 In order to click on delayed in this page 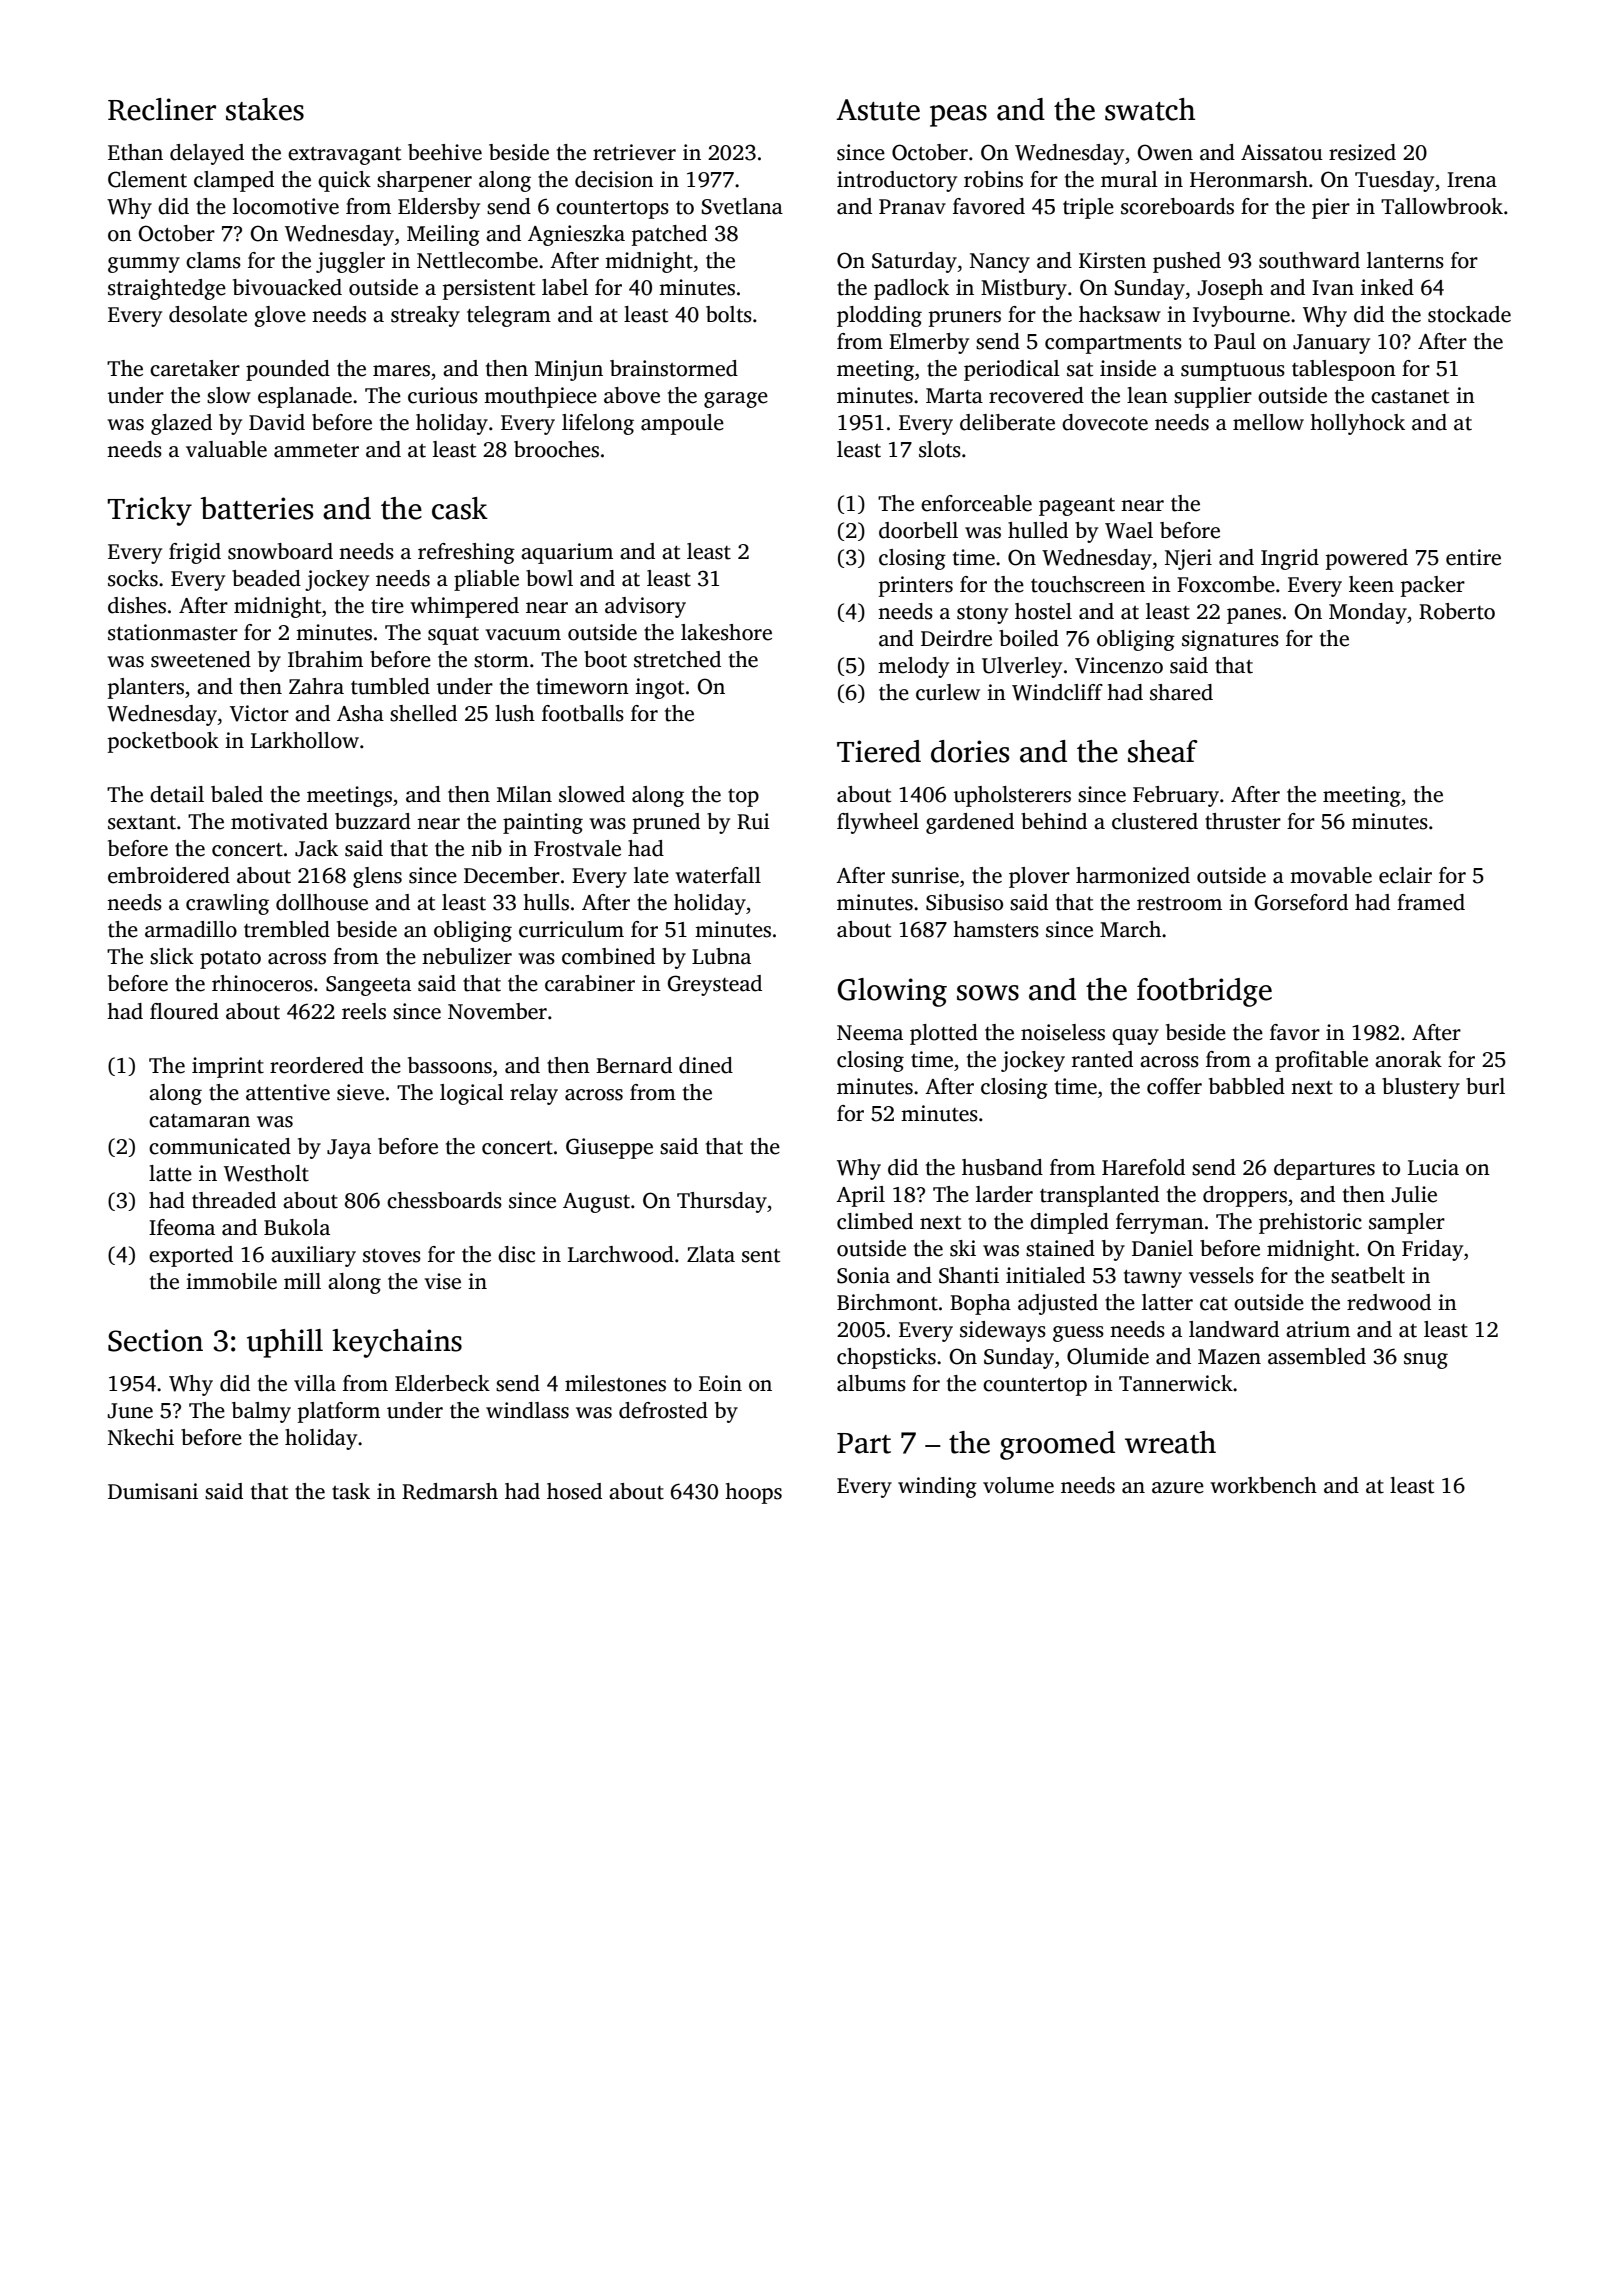, I will do `click(207, 154)`.
